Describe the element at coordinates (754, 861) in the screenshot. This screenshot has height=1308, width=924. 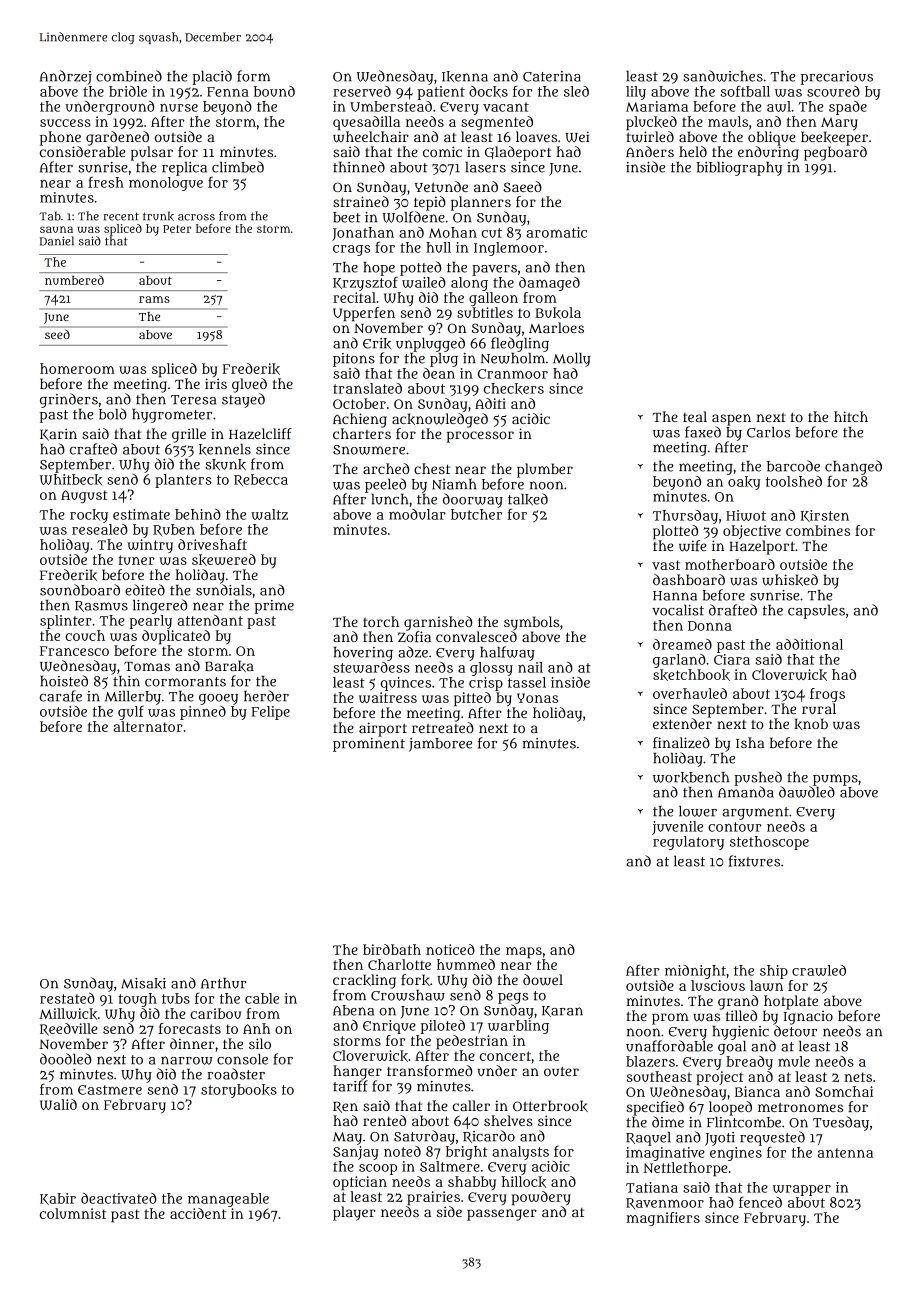
I see `fixtures` at that location.
